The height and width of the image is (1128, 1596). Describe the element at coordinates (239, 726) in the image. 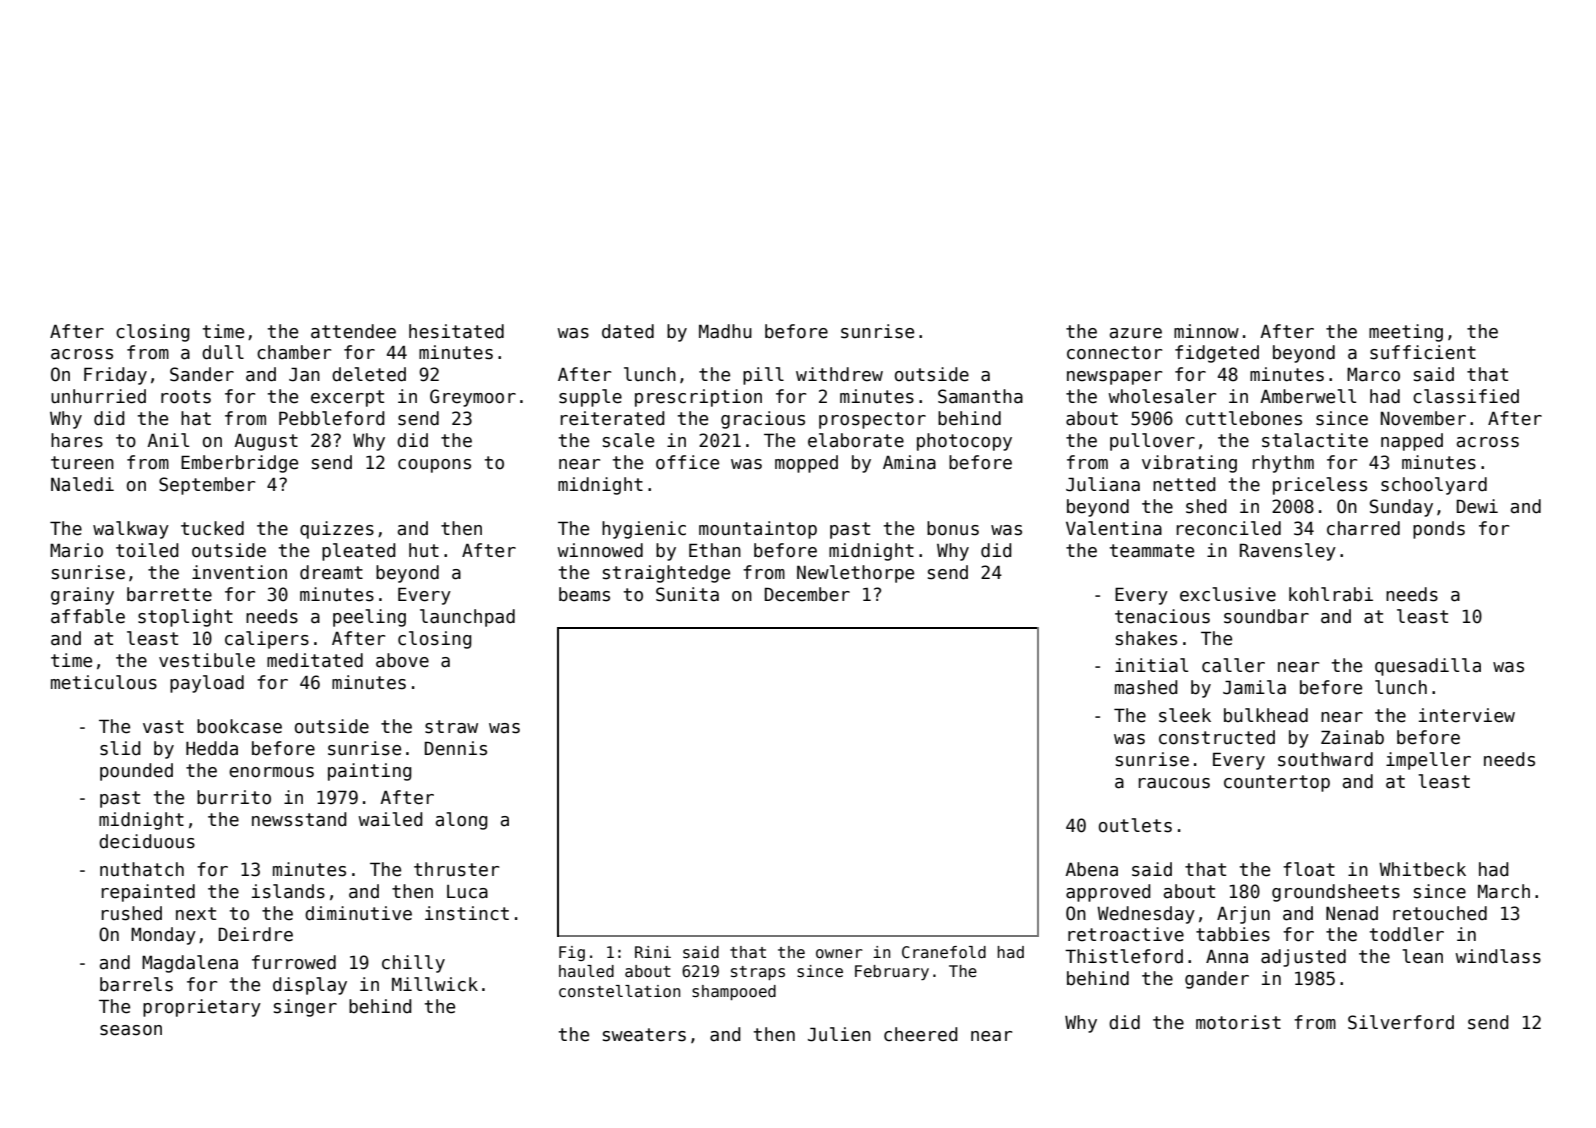

I see `bookcase` at that location.
